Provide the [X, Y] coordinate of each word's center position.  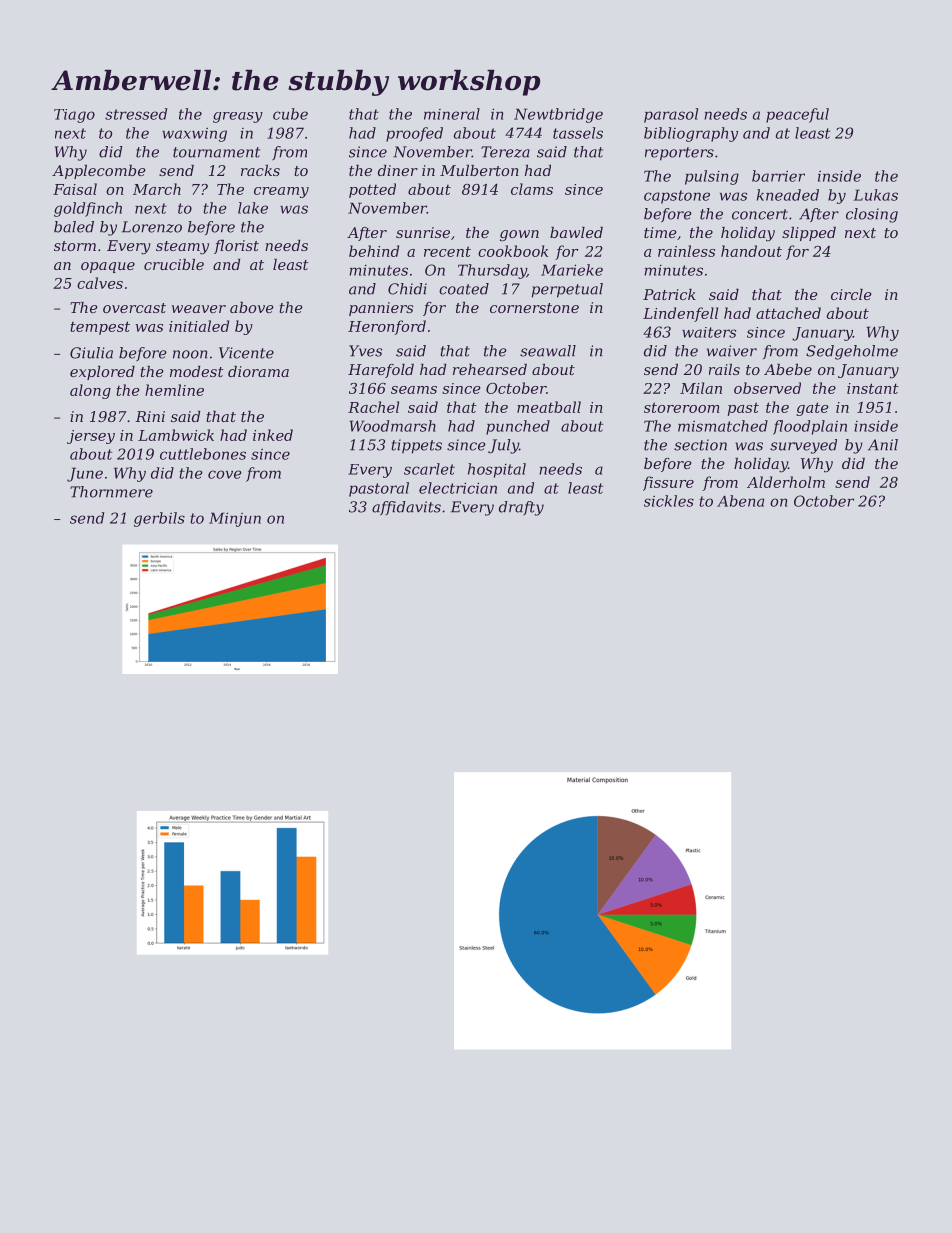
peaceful [797, 115]
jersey [91, 437]
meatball [549, 407]
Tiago [74, 116]
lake [253, 208]
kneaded [788, 195]
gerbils [159, 519]
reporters [679, 154]
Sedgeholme [852, 352]
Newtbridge [558, 115]
